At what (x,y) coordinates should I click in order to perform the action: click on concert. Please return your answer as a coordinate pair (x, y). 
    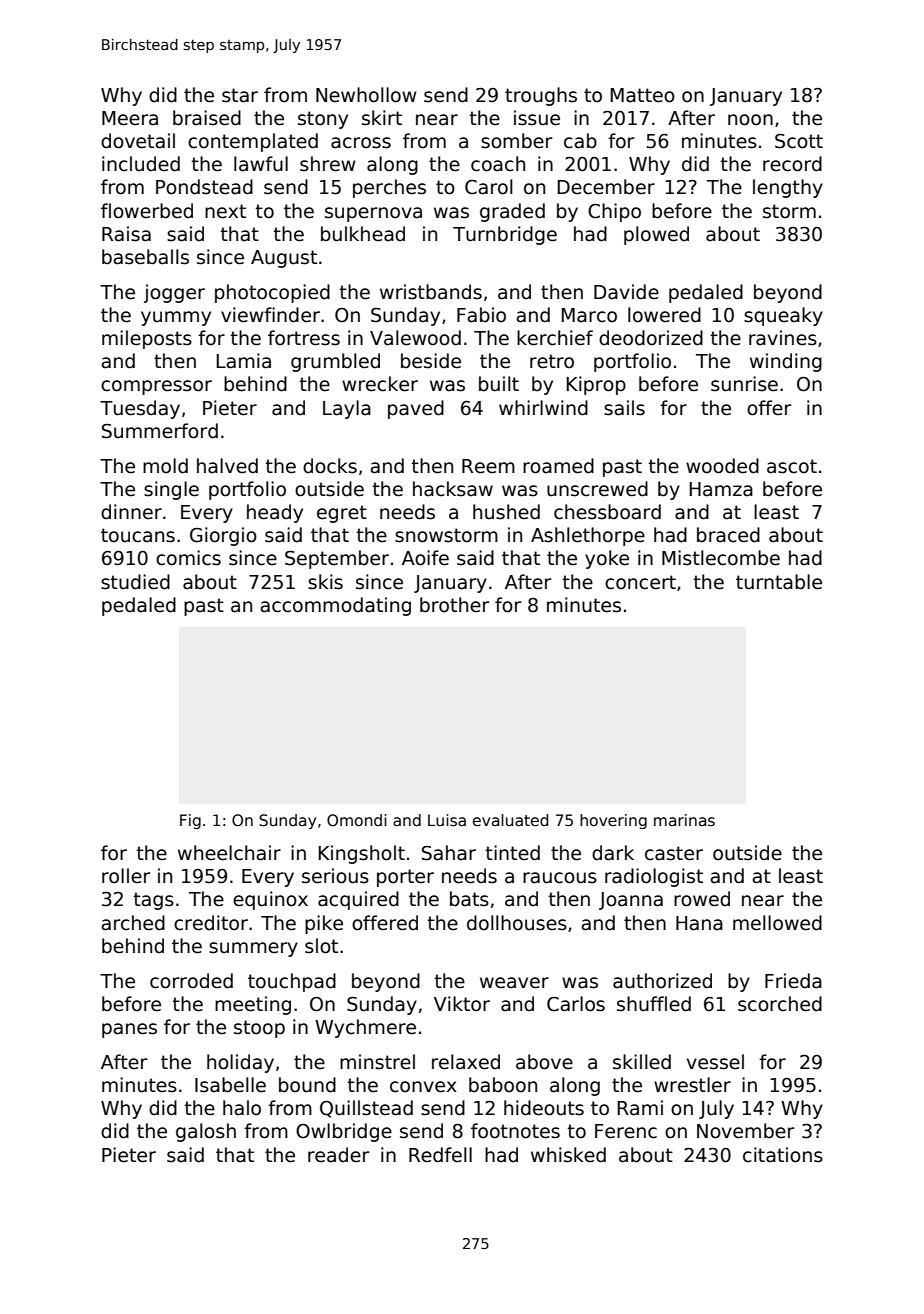
    Looking at the image, I should click on (640, 582).
